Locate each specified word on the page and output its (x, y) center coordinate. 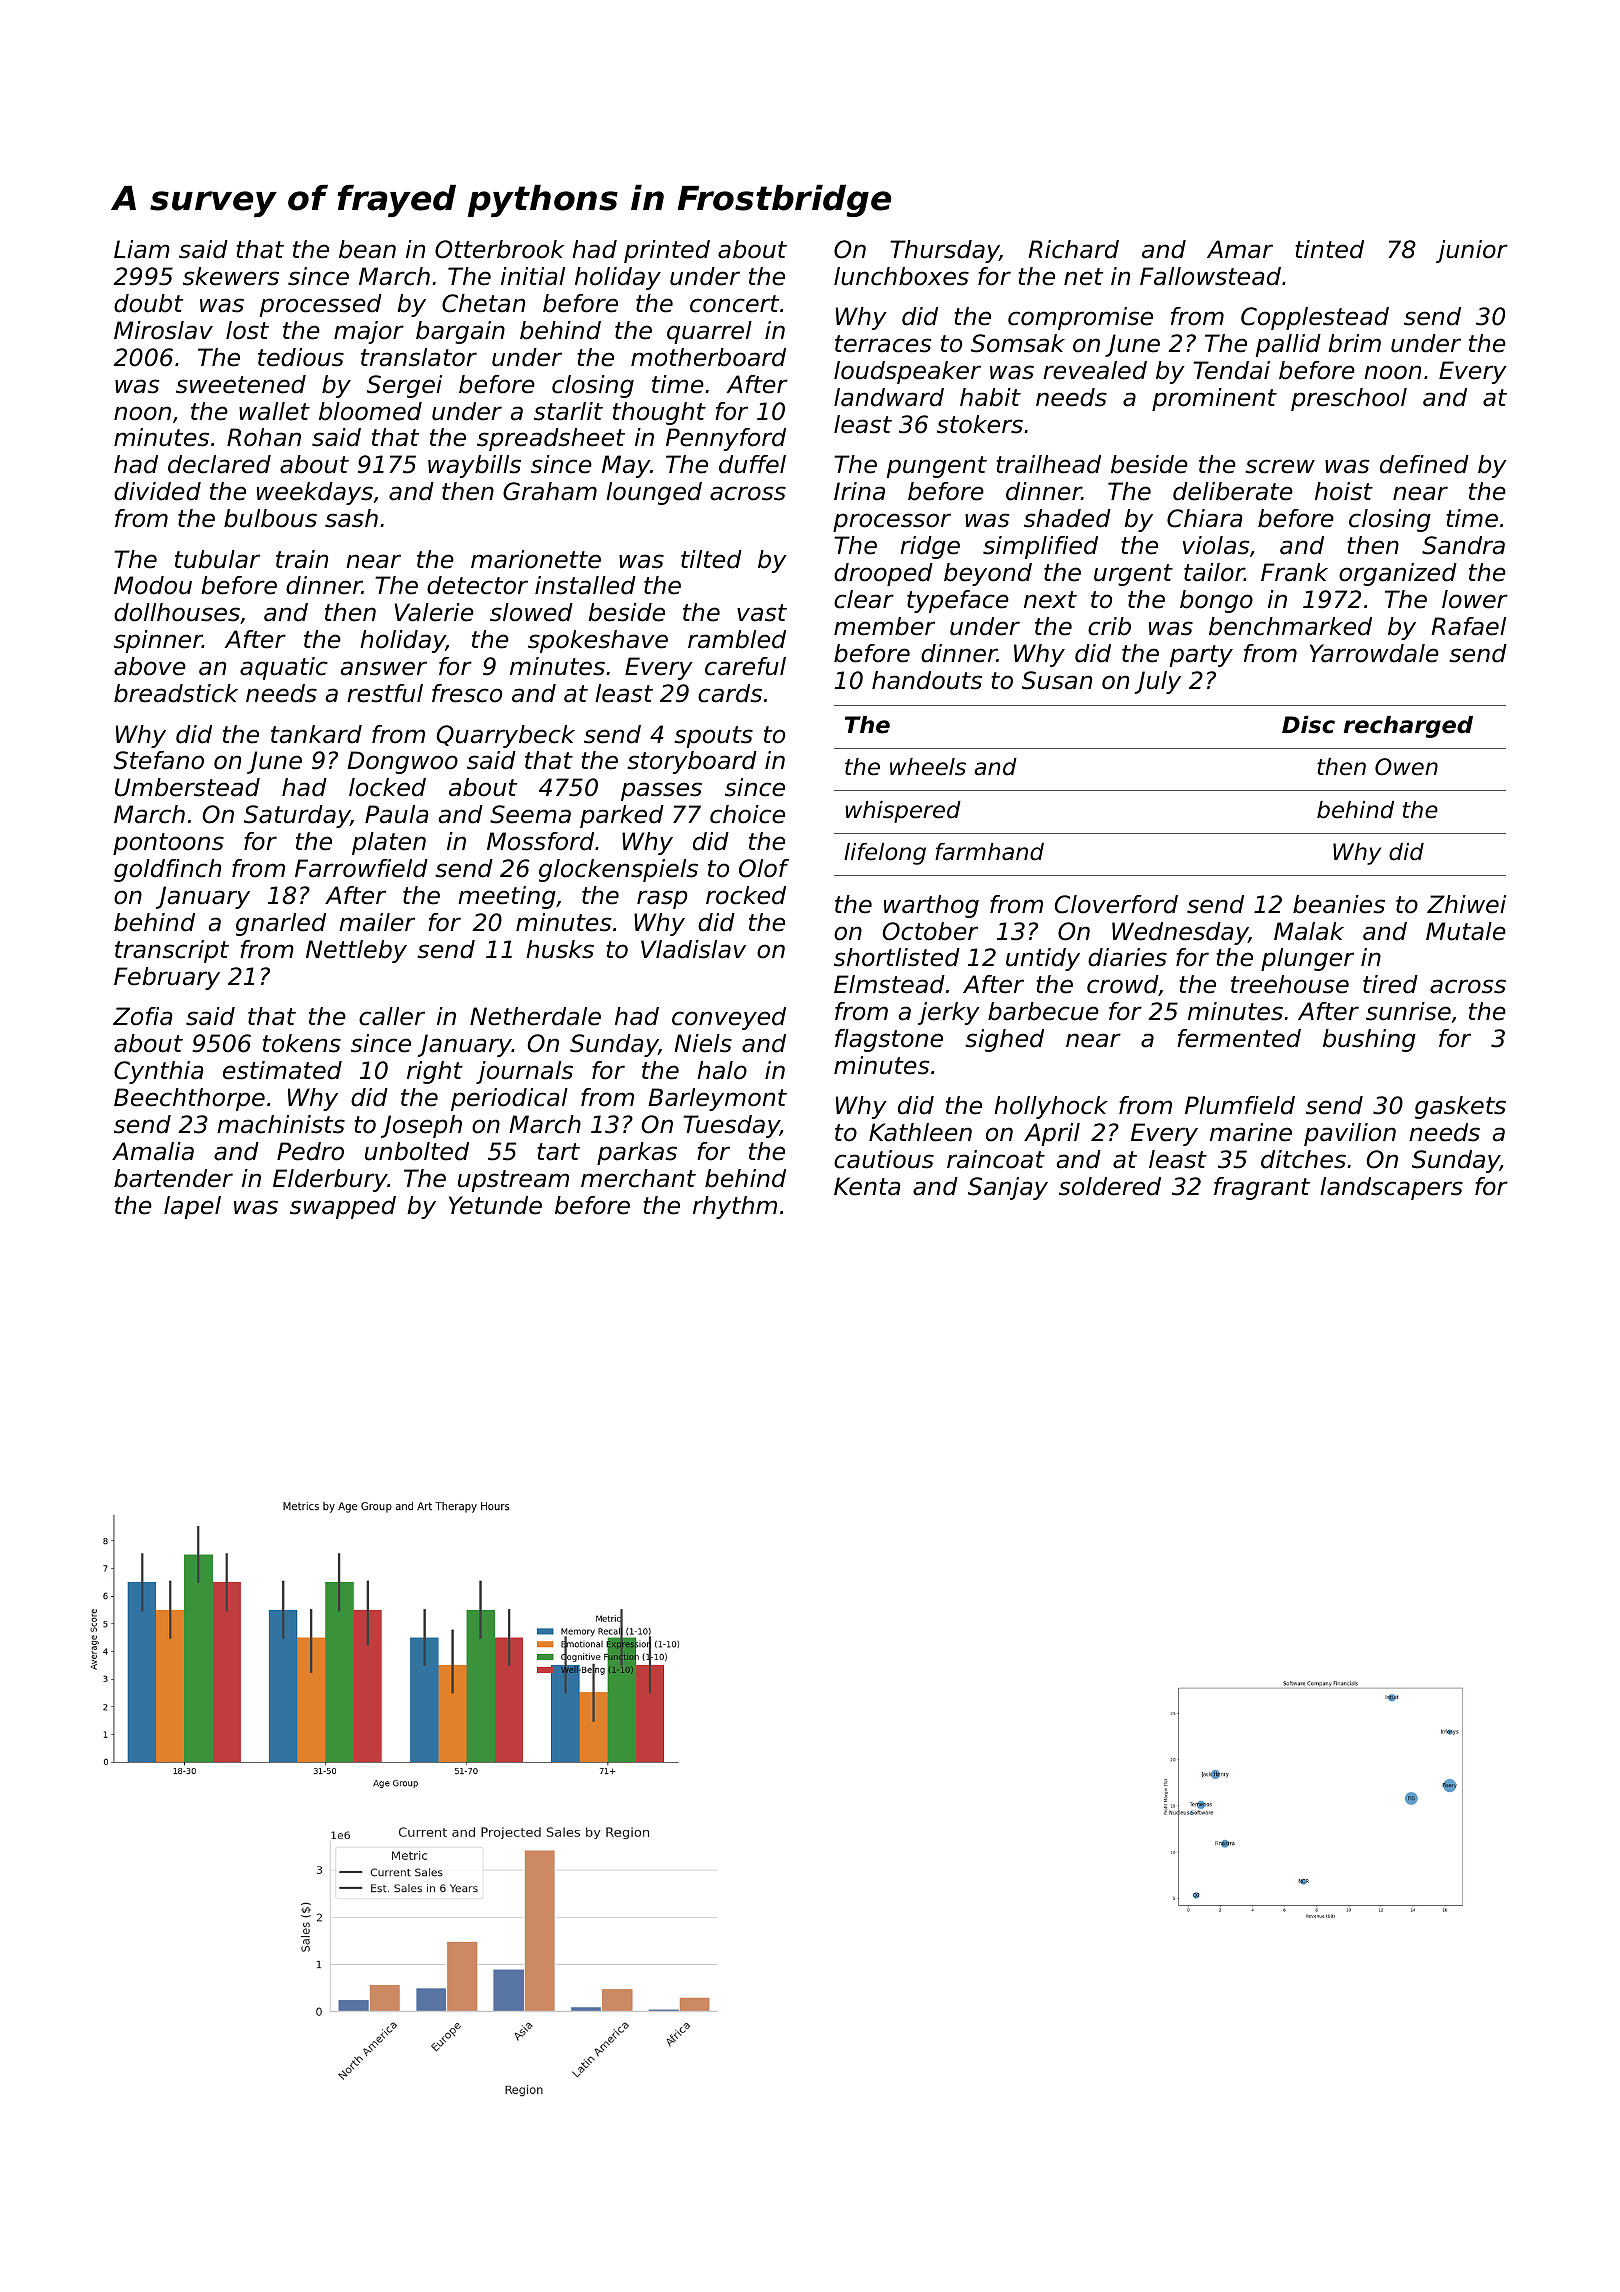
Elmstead (889, 984)
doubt (148, 303)
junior (1472, 251)
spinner (158, 641)
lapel (192, 1207)
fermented (1239, 1038)
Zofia (142, 1016)
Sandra (1463, 545)
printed (667, 251)
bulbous (270, 518)
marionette (536, 559)
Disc (1308, 725)
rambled (737, 639)
